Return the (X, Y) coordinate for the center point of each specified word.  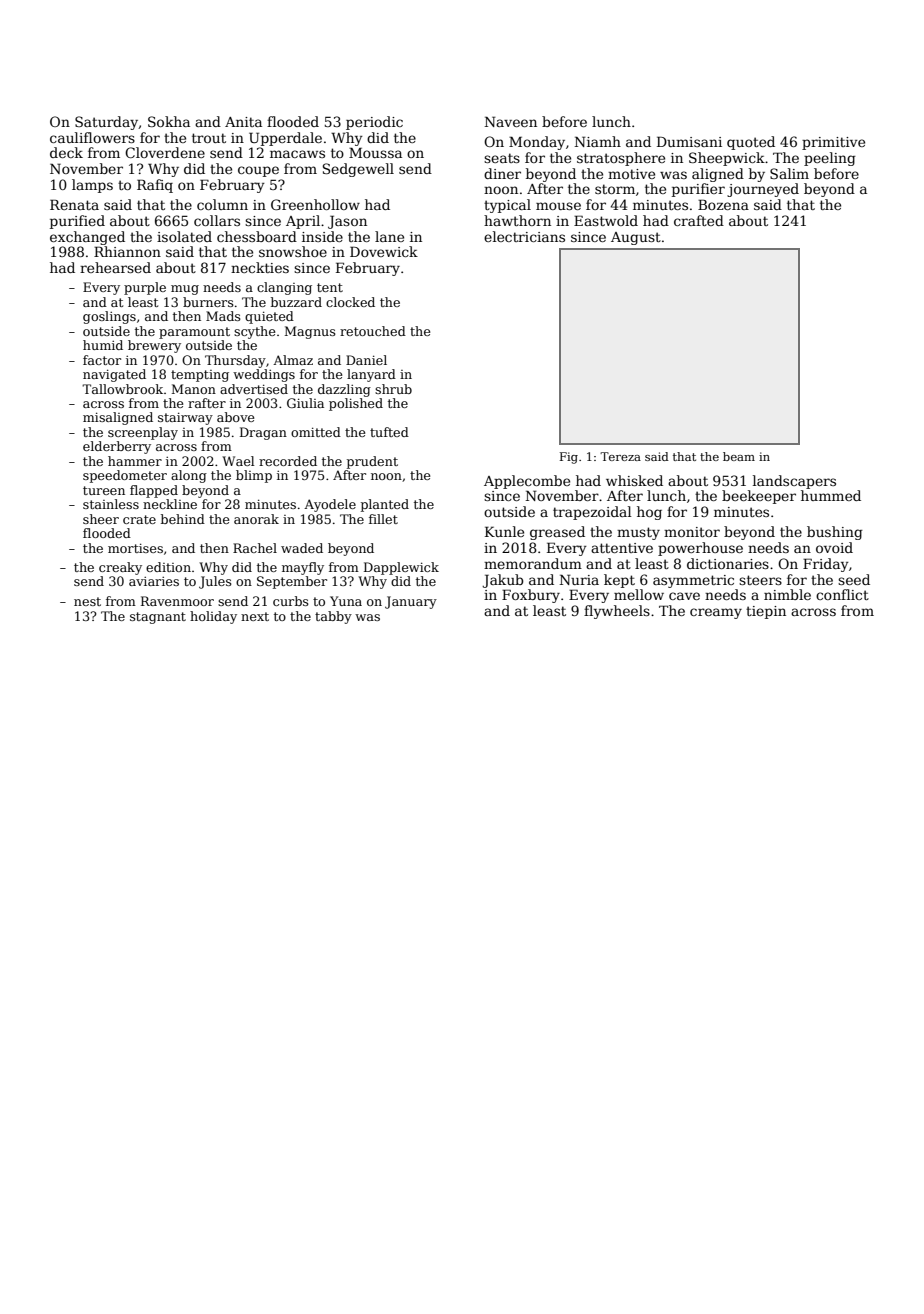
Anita (243, 122)
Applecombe (527, 482)
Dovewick (384, 251)
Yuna (346, 601)
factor (102, 360)
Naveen (511, 121)
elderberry (117, 447)
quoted (751, 143)
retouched (373, 331)
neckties (260, 267)
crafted (699, 220)
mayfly (303, 568)
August (636, 238)
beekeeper (759, 497)
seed (854, 579)
